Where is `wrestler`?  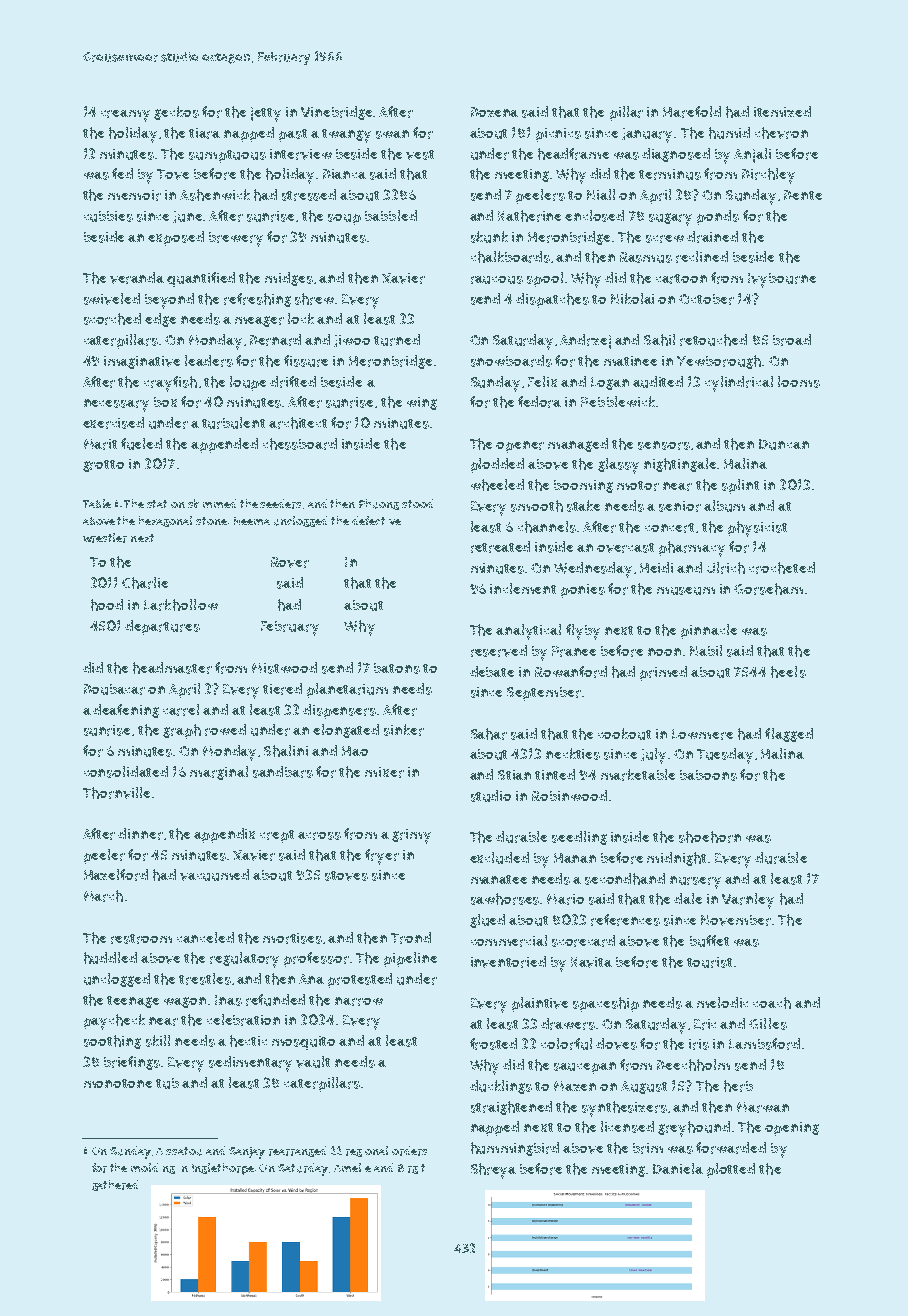
wrestler is located at coordinates (105, 538).
